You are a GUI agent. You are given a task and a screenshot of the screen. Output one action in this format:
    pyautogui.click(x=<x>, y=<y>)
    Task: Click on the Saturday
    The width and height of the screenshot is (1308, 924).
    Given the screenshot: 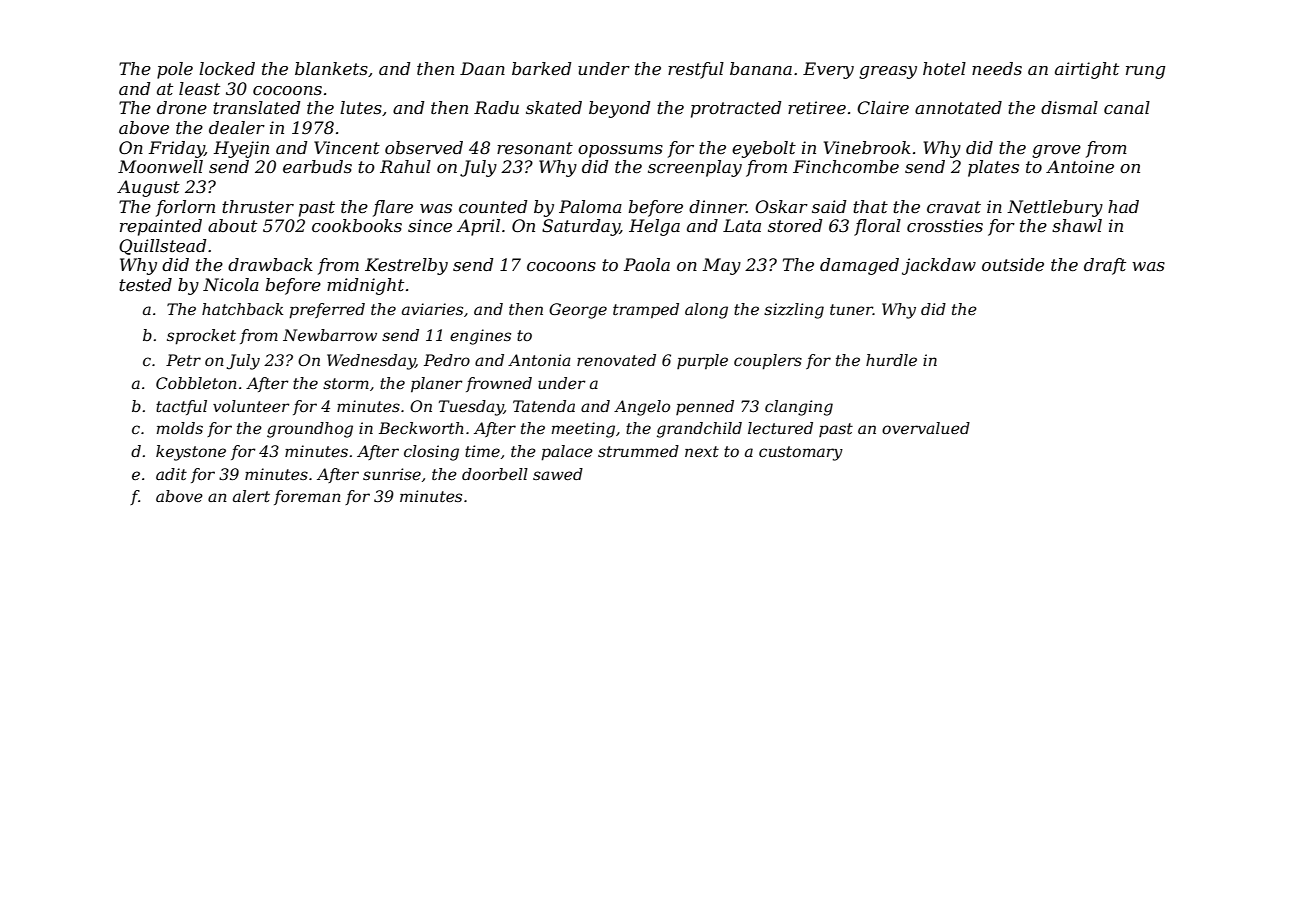 What is the action you would take?
    pyautogui.click(x=581, y=227)
